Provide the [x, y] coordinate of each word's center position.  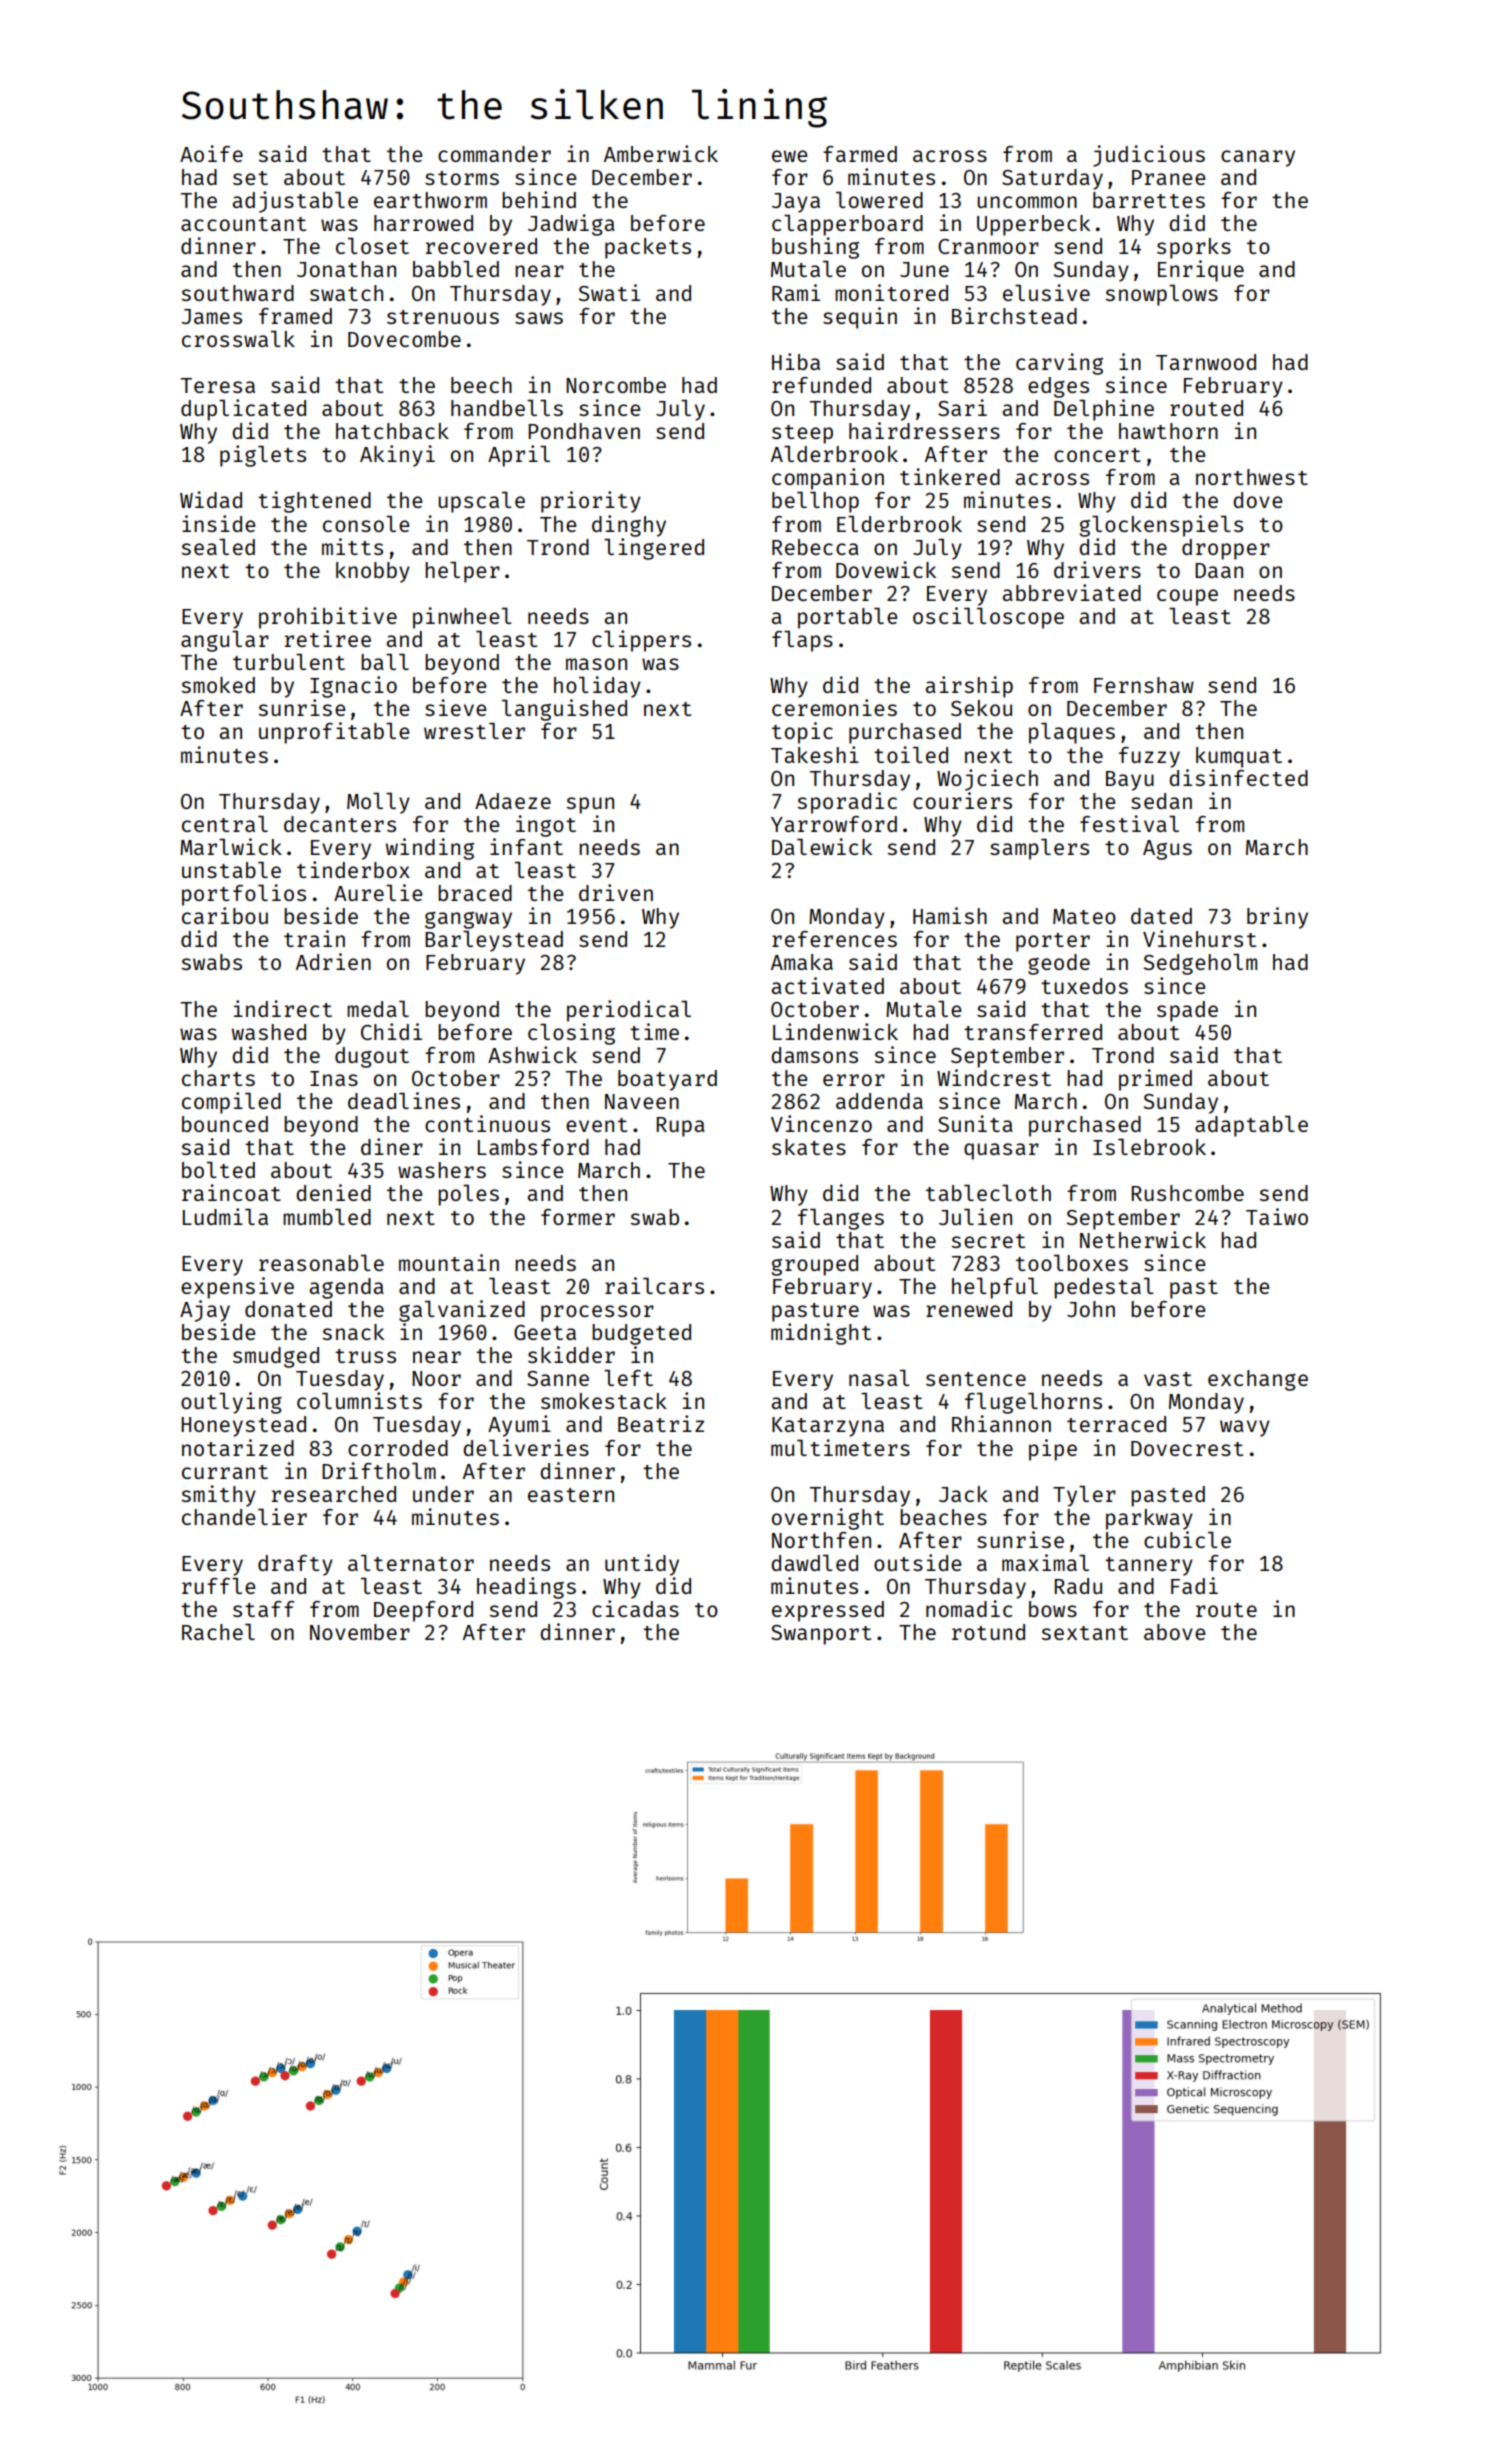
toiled [911, 754]
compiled [231, 1103]
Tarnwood [1206, 362]
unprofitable [334, 733]
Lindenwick [835, 1031]
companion [828, 479]
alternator [411, 1563]
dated [1161, 916]
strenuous [443, 317]
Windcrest [994, 1077]
